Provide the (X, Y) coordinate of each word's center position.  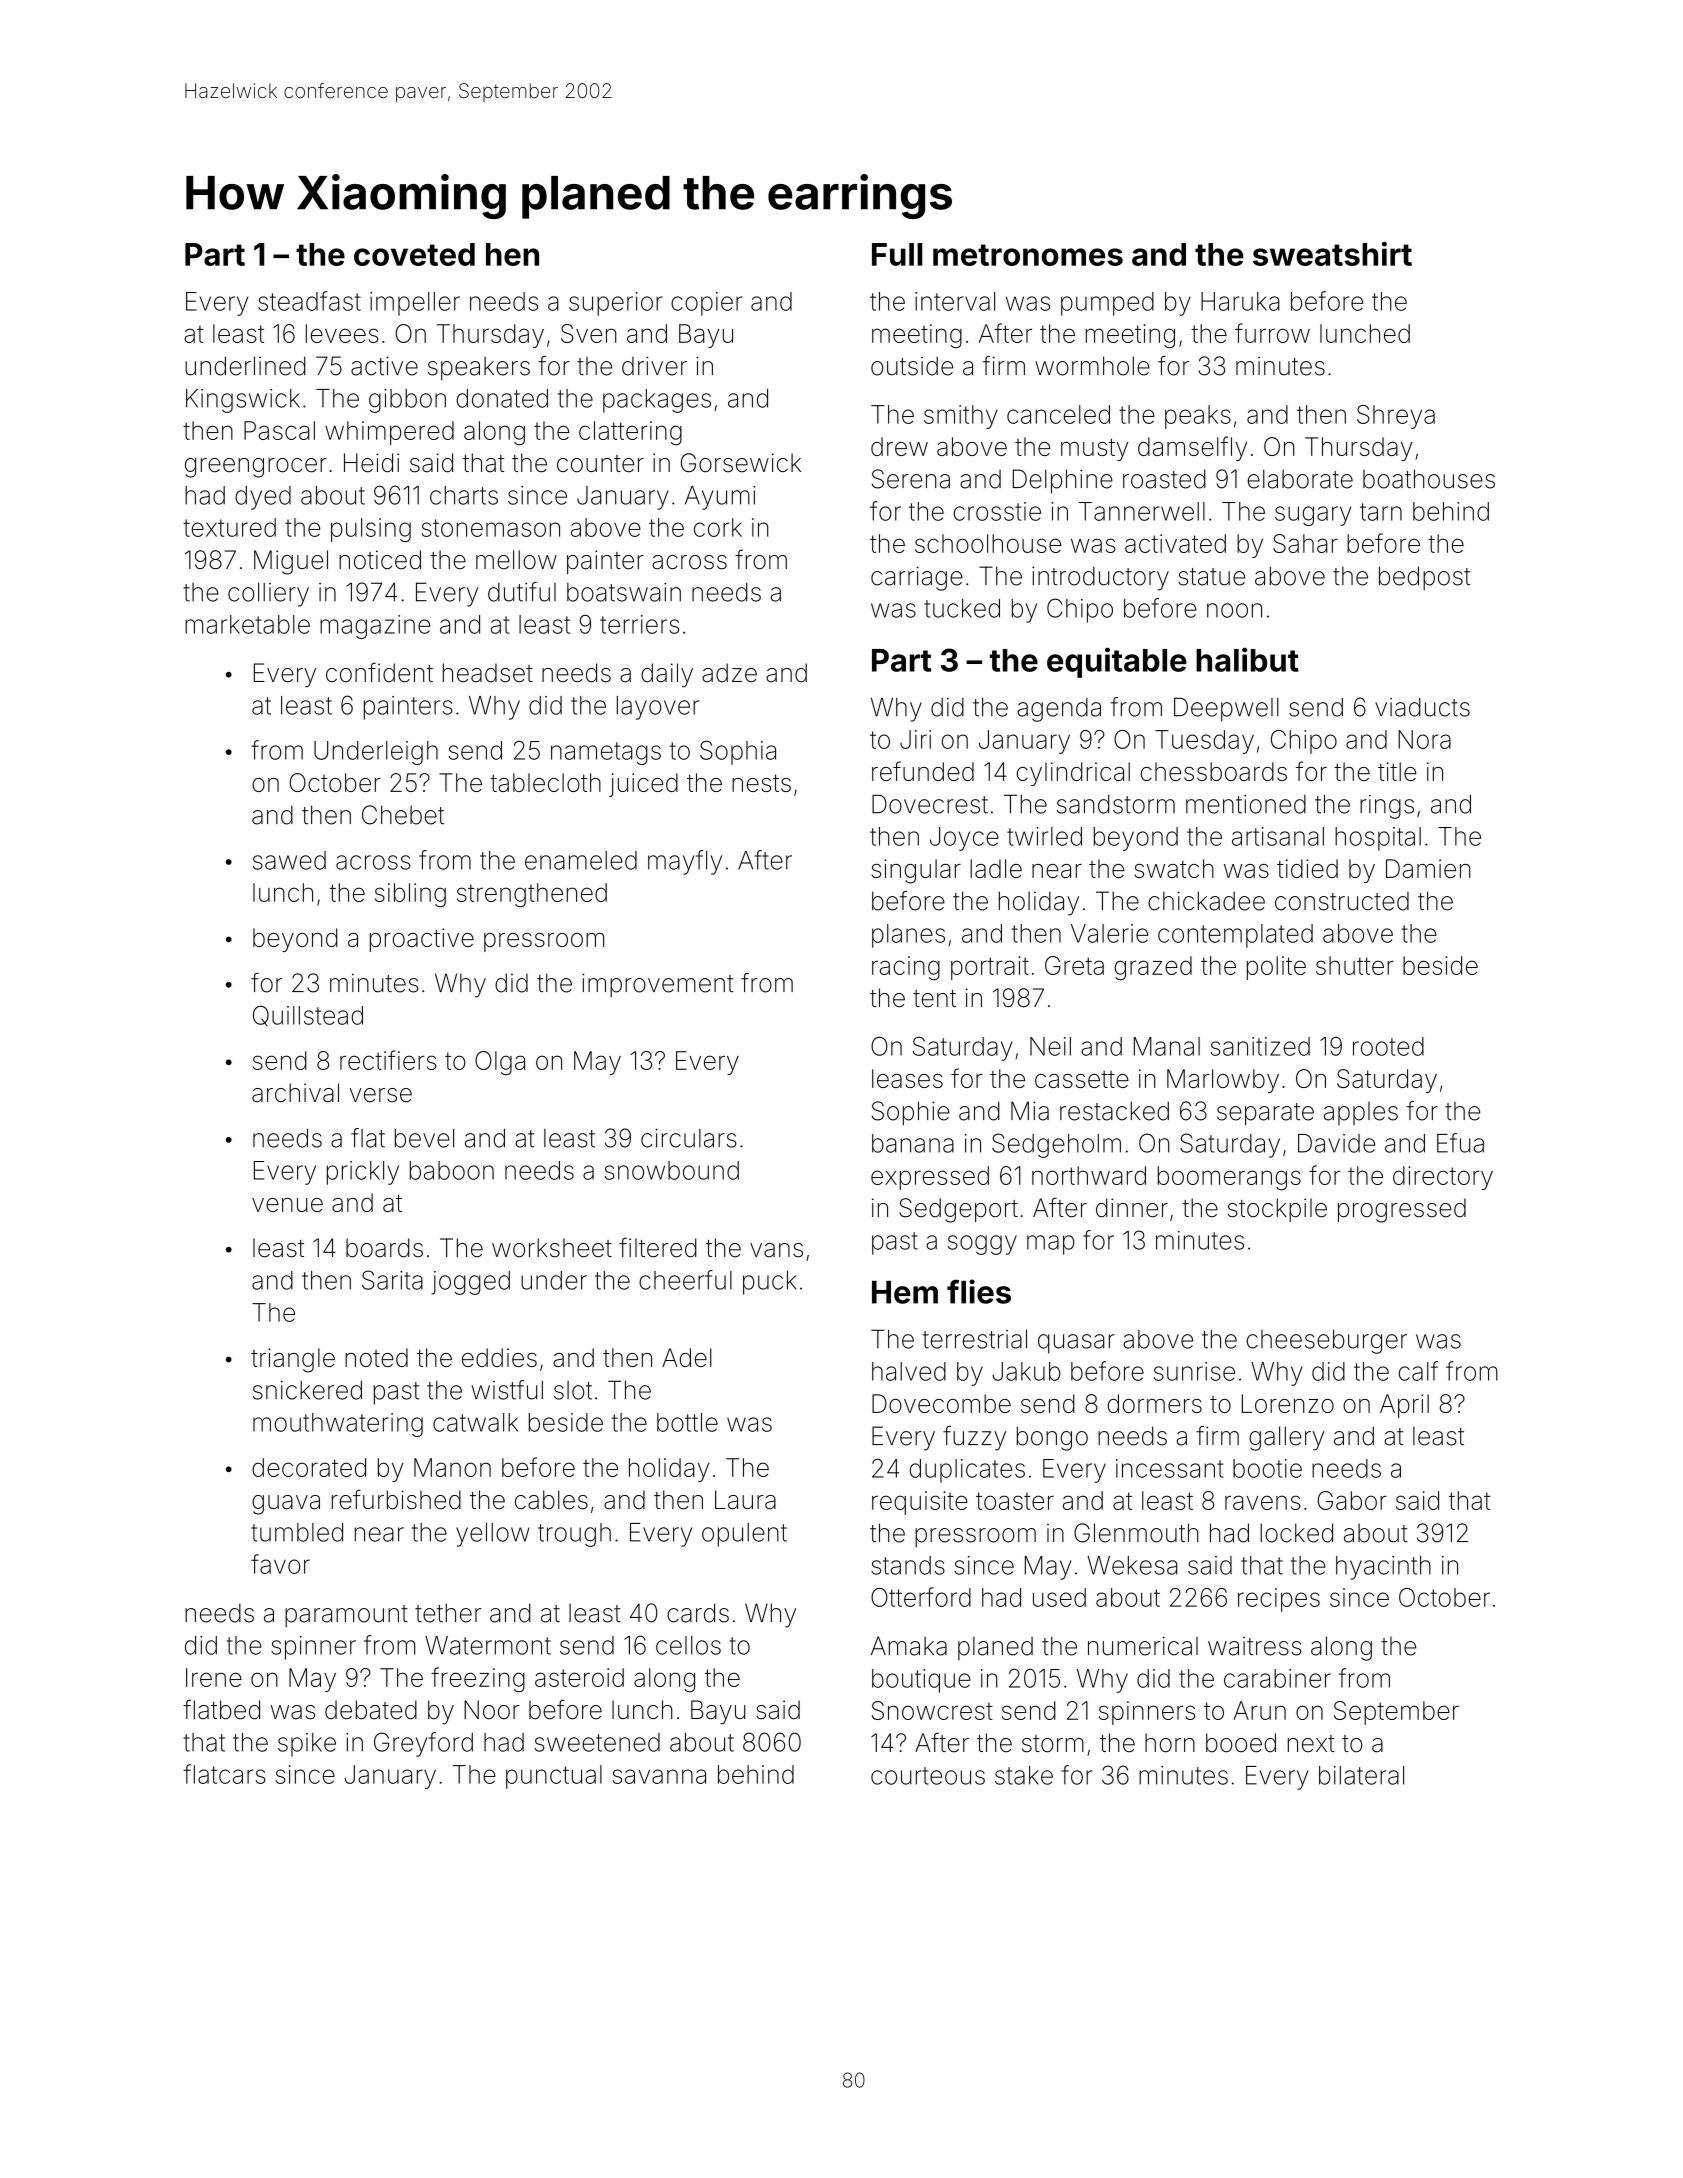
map (1051, 1245)
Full (897, 254)
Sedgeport (958, 1210)
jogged (470, 1283)
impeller (415, 304)
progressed (1402, 1210)
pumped (1107, 304)
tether (448, 1613)
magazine (375, 627)
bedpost (1424, 578)
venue (287, 1205)
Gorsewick (741, 463)
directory (1443, 1178)
